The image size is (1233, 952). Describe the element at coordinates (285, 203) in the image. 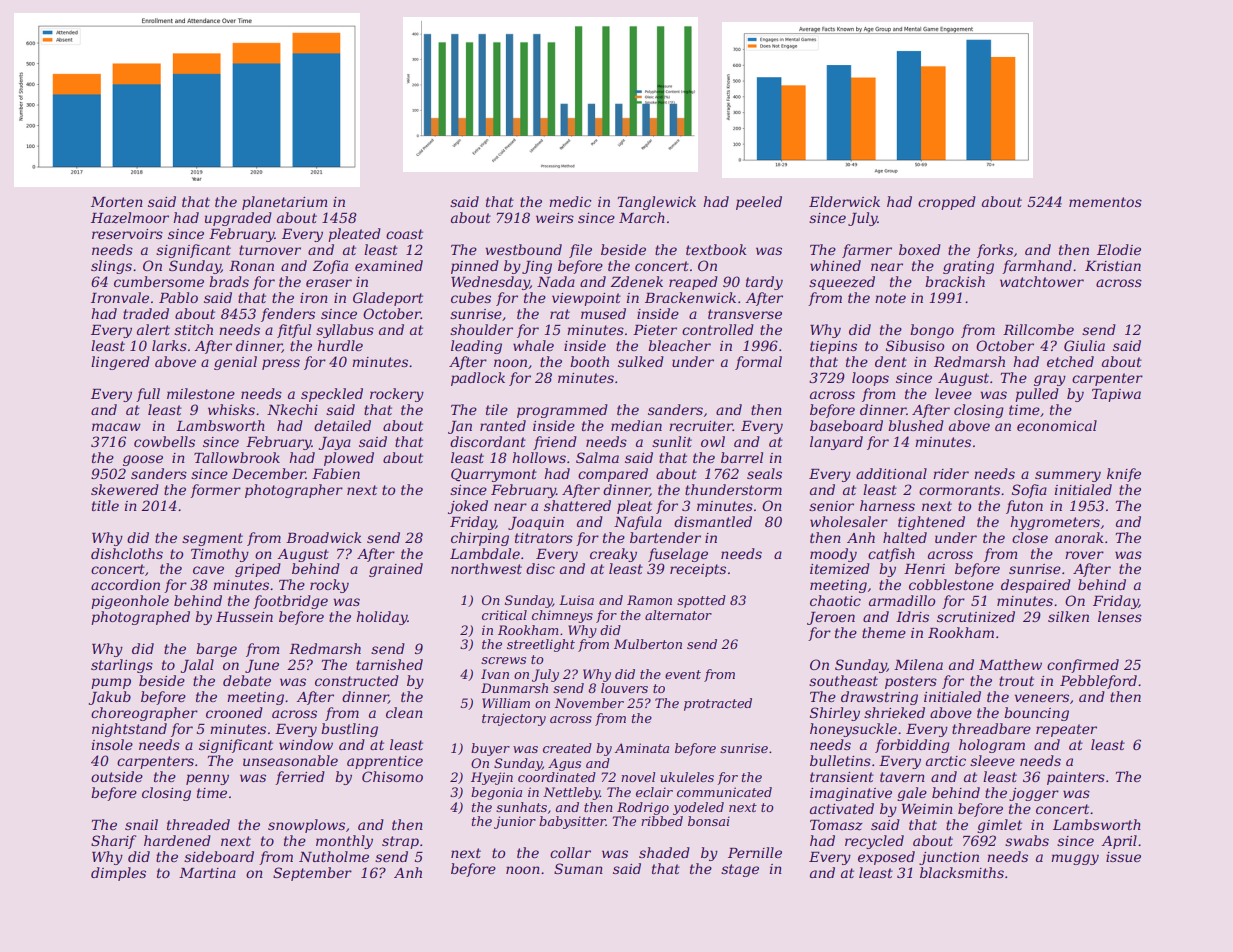

I see `planetarium` at that location.
